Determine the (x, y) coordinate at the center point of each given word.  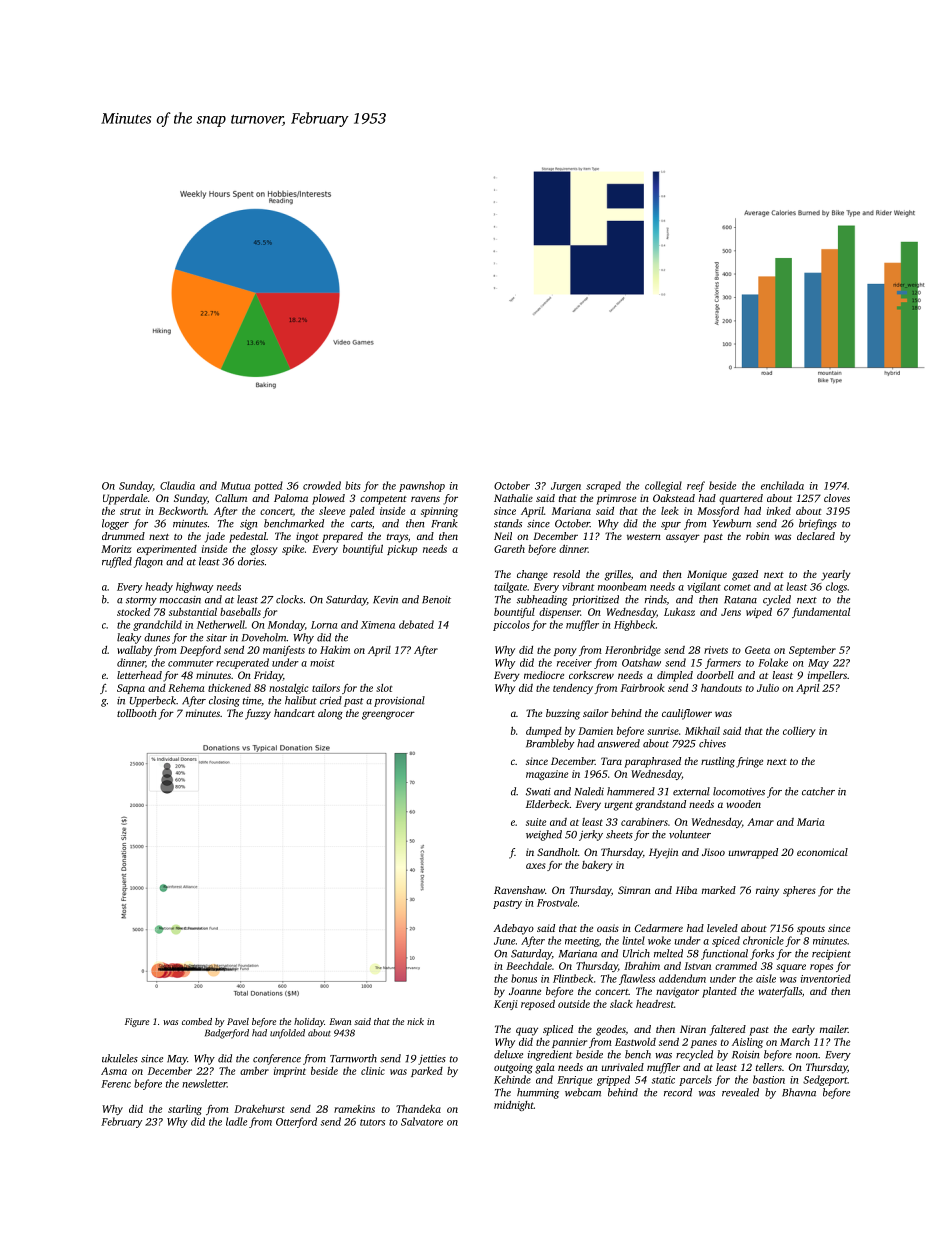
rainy (767, 891)
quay (527, 1031)
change (532, 575)
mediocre (544, 675)
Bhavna (799, 1092)
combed (197, 1021)
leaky (129, 638)
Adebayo (513, 929)
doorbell (715, 675)
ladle (236, 1121)
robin (757, 536)
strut (130, 511)
